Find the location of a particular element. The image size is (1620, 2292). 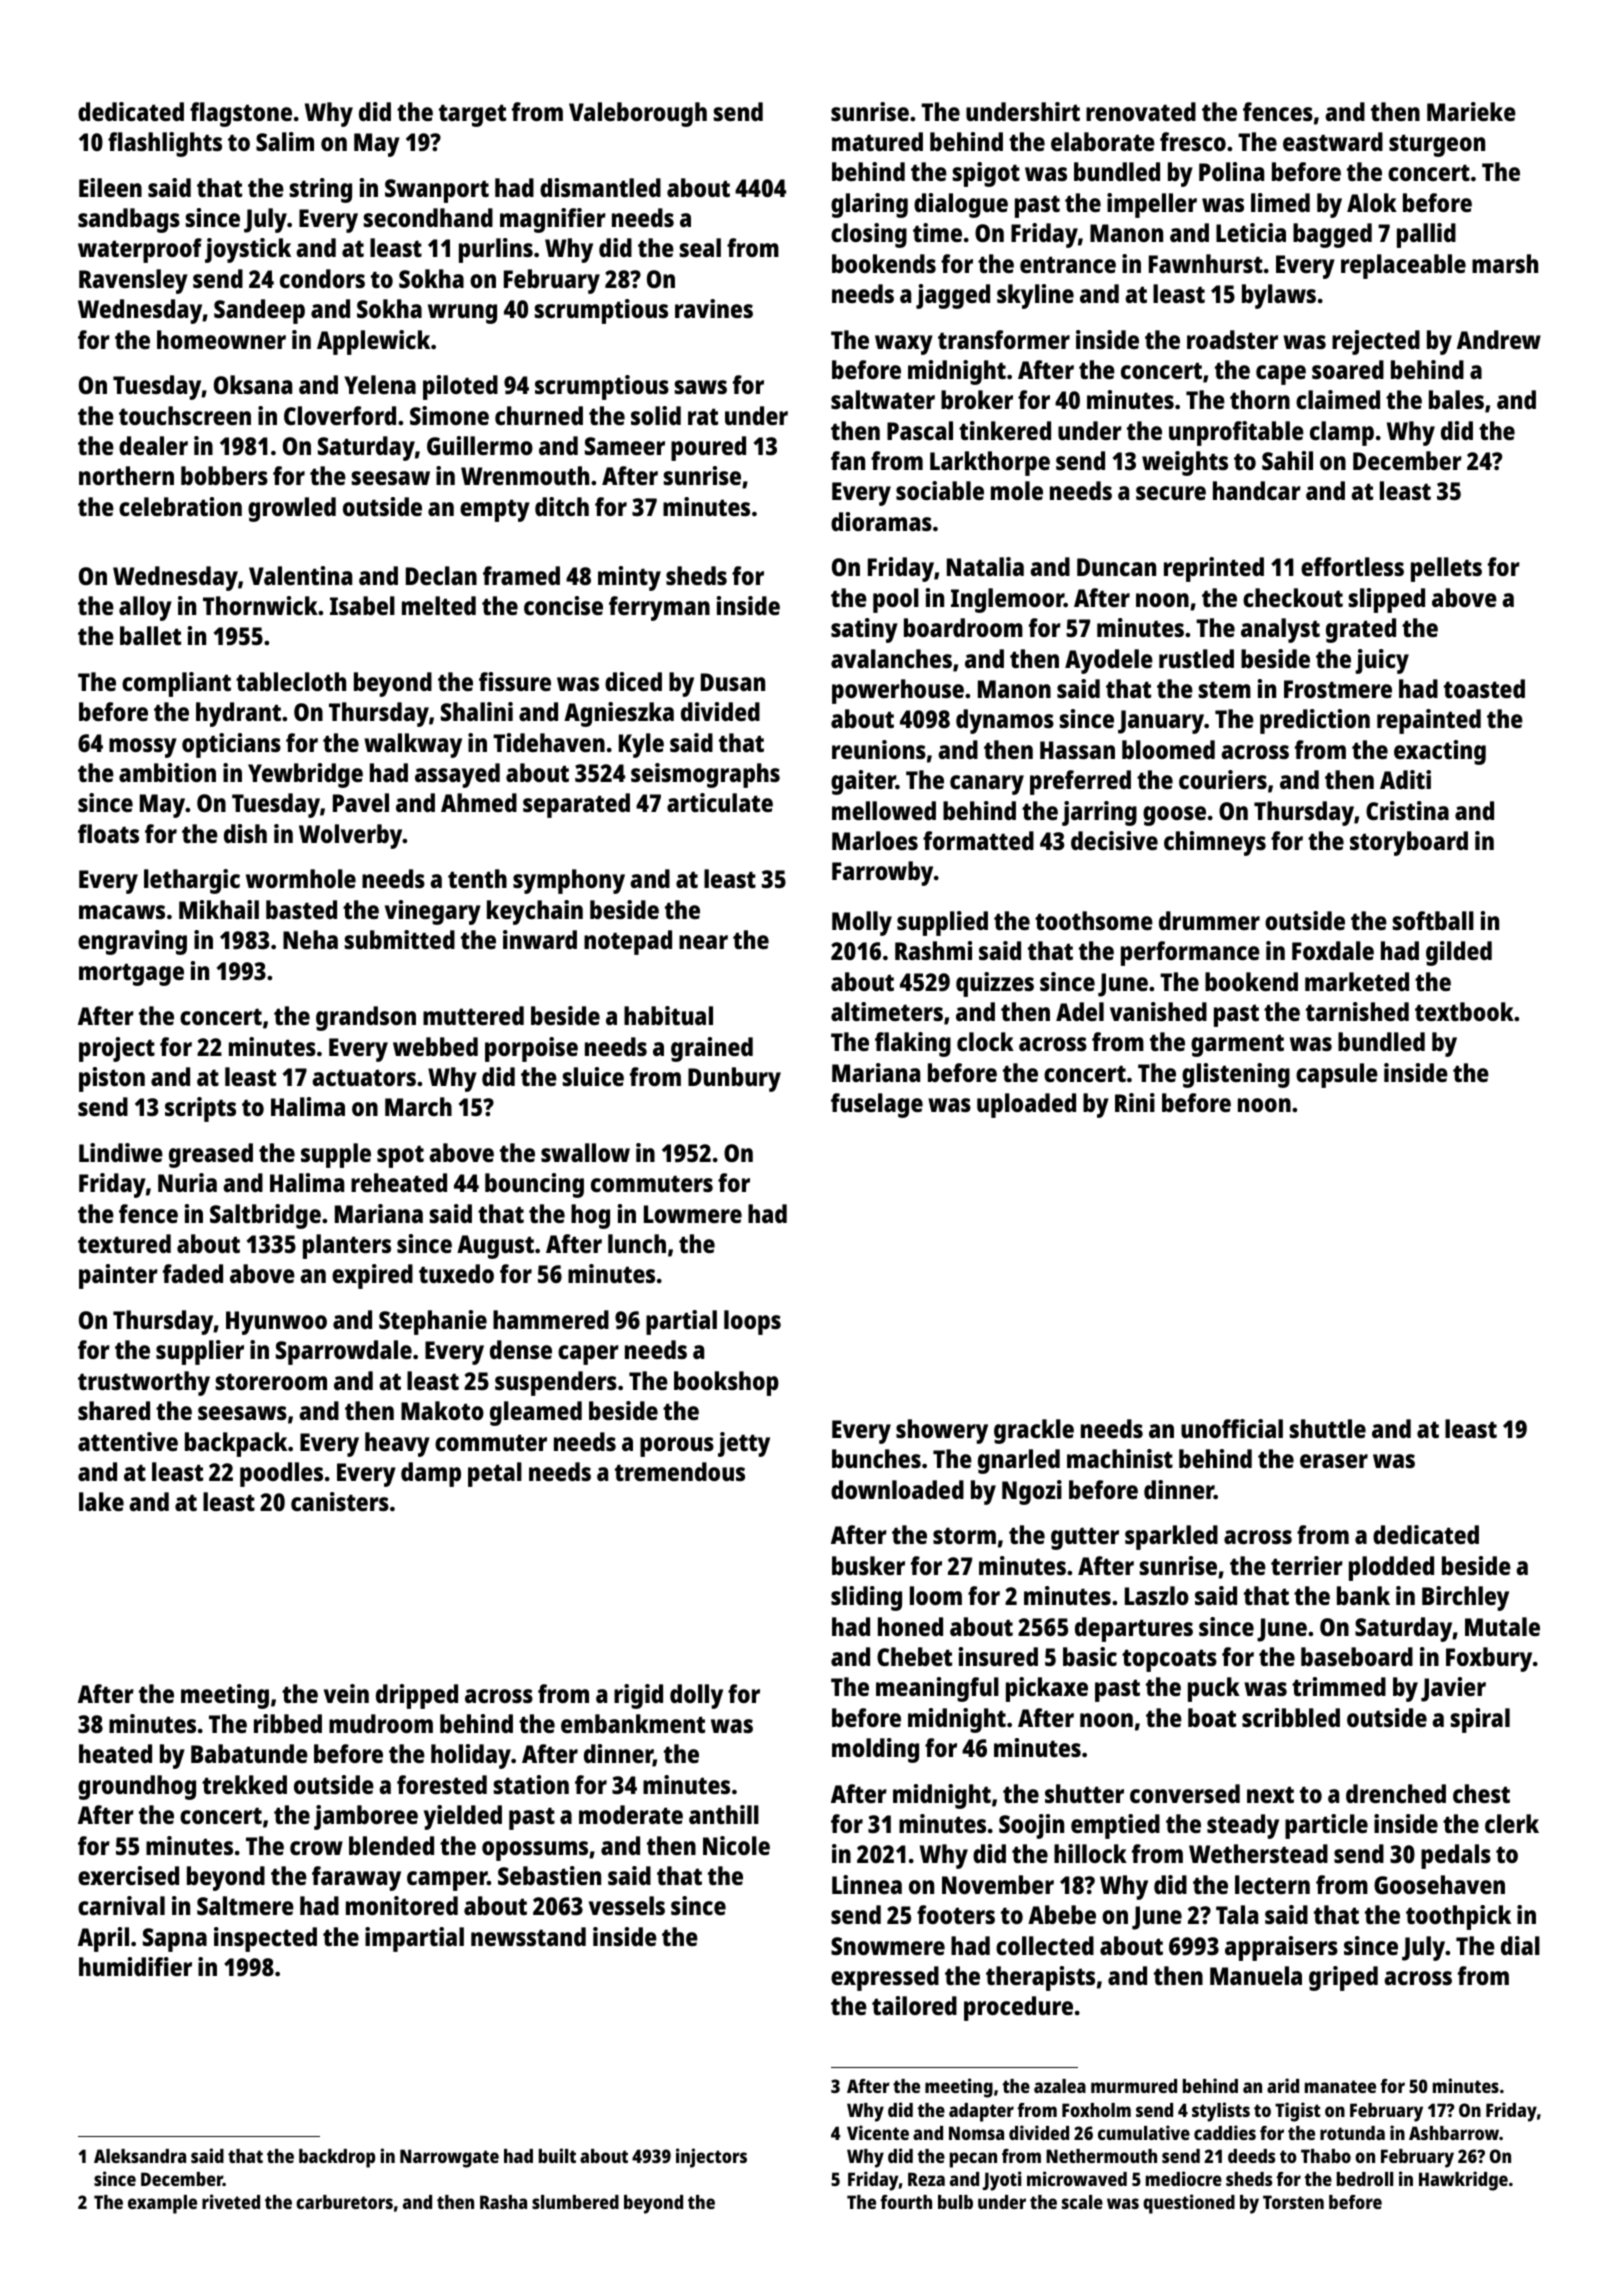

Birchley is located at coordinates (1465, 1598).
